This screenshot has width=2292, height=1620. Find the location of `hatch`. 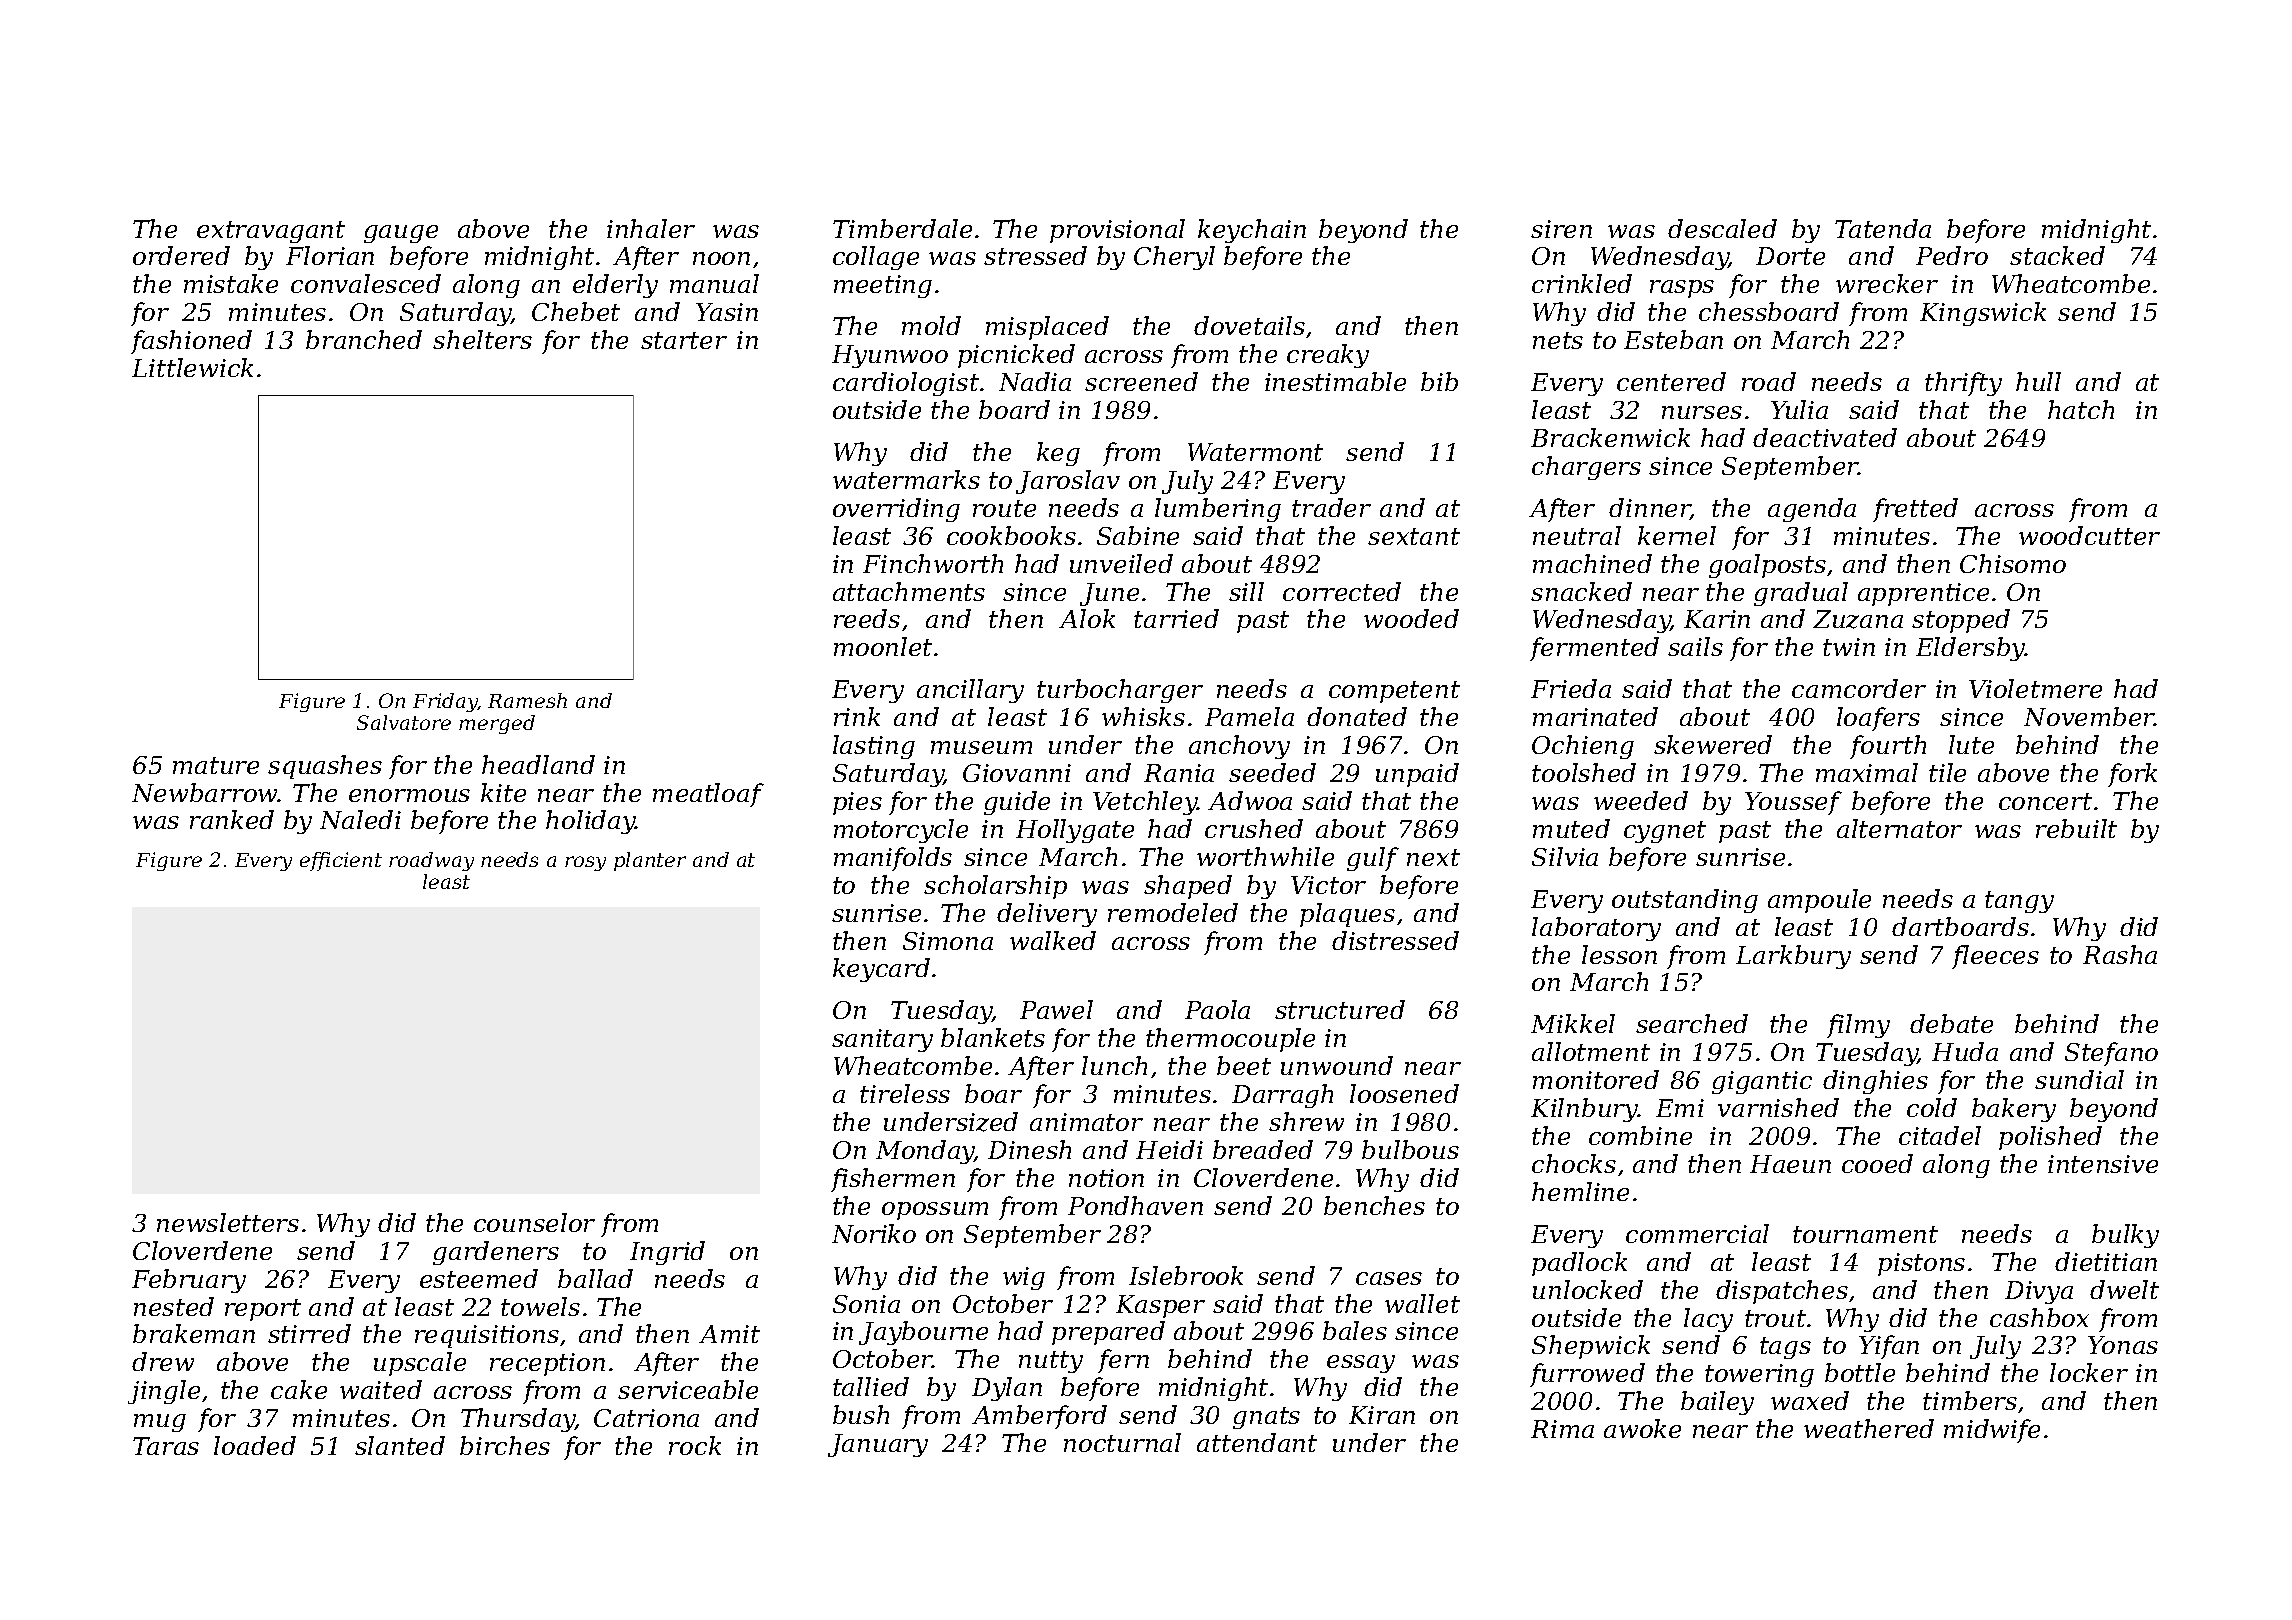

hatch is located at coordinates (2081, 409).
